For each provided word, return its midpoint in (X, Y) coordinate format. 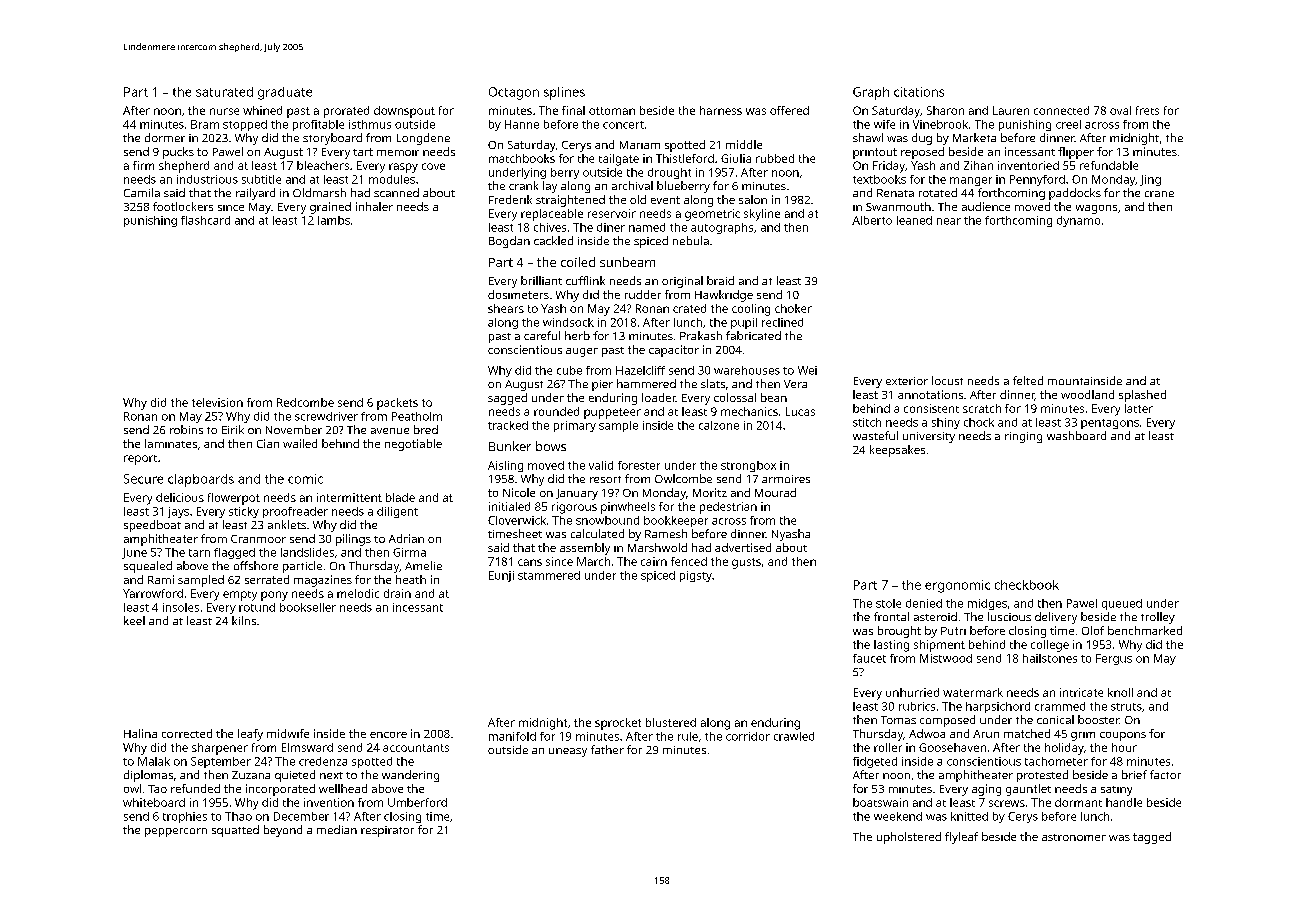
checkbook (1027, 585)
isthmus (370, 124)
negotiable (413, 445)
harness (721, 110)
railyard (255, 194)
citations (919, 92)
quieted (295, 776)
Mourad (775, 492)
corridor (748, 736)
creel (1068, 124)
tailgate (619, 160)
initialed (509, 506)
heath (411, 579)
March (593, 561)
